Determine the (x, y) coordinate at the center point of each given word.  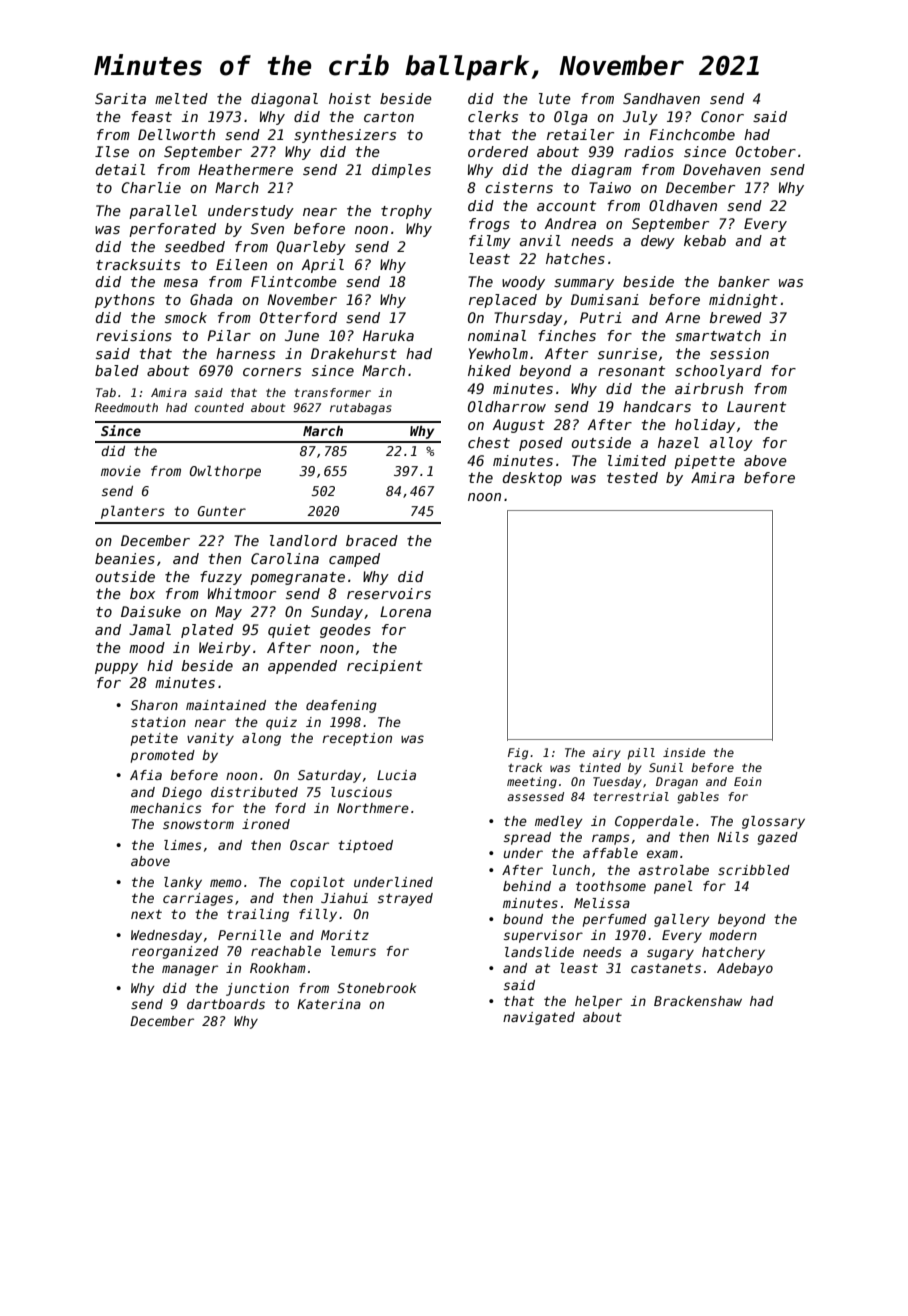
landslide (539, 952)
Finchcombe (692, 134)
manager (190, 970)
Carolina (285, 558)
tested (632, 477)
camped (354, 560)
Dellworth (176, 134)
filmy (490, 242)
